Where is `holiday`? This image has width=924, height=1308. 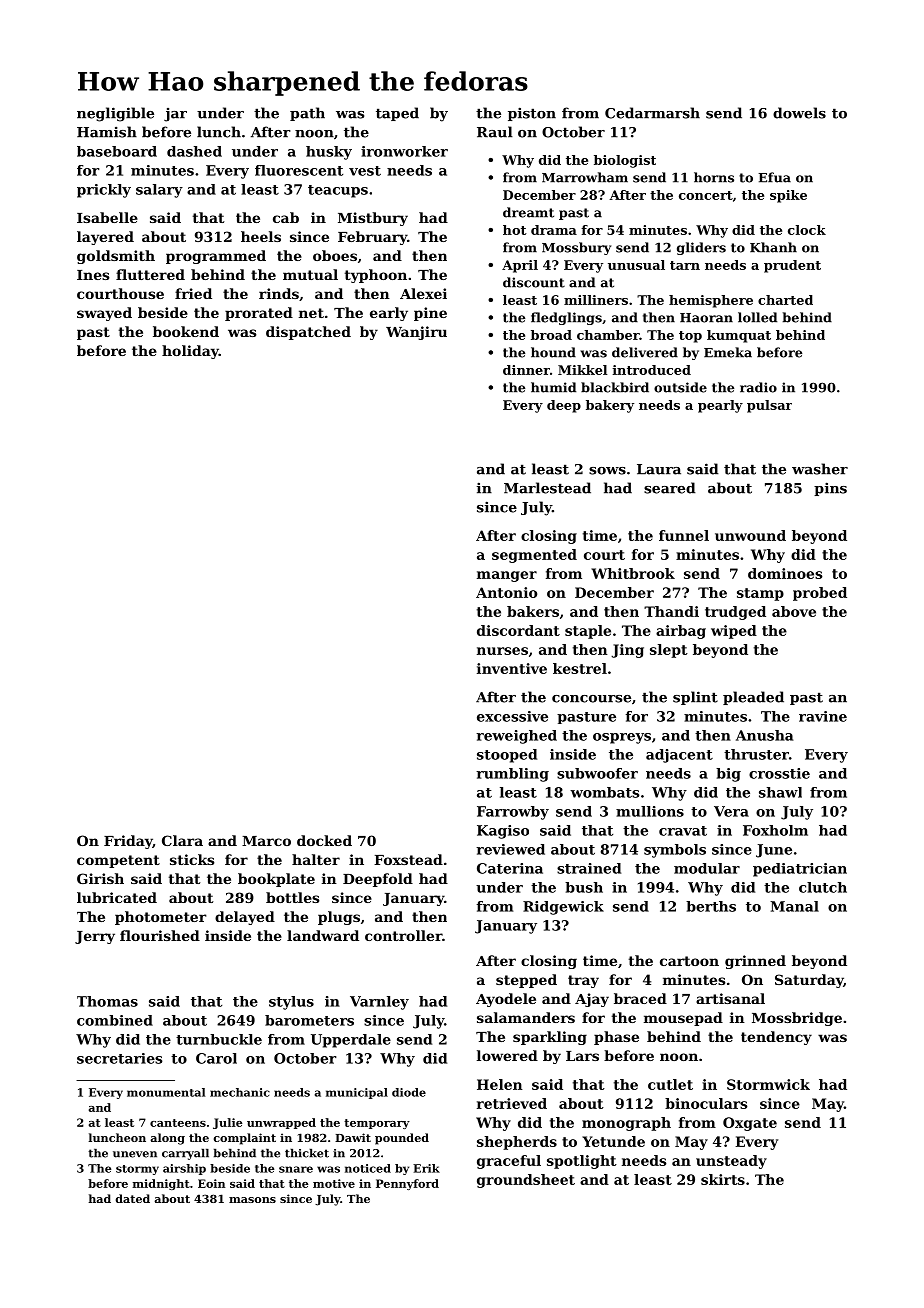 holiday is located at coordinates (190, 352).
